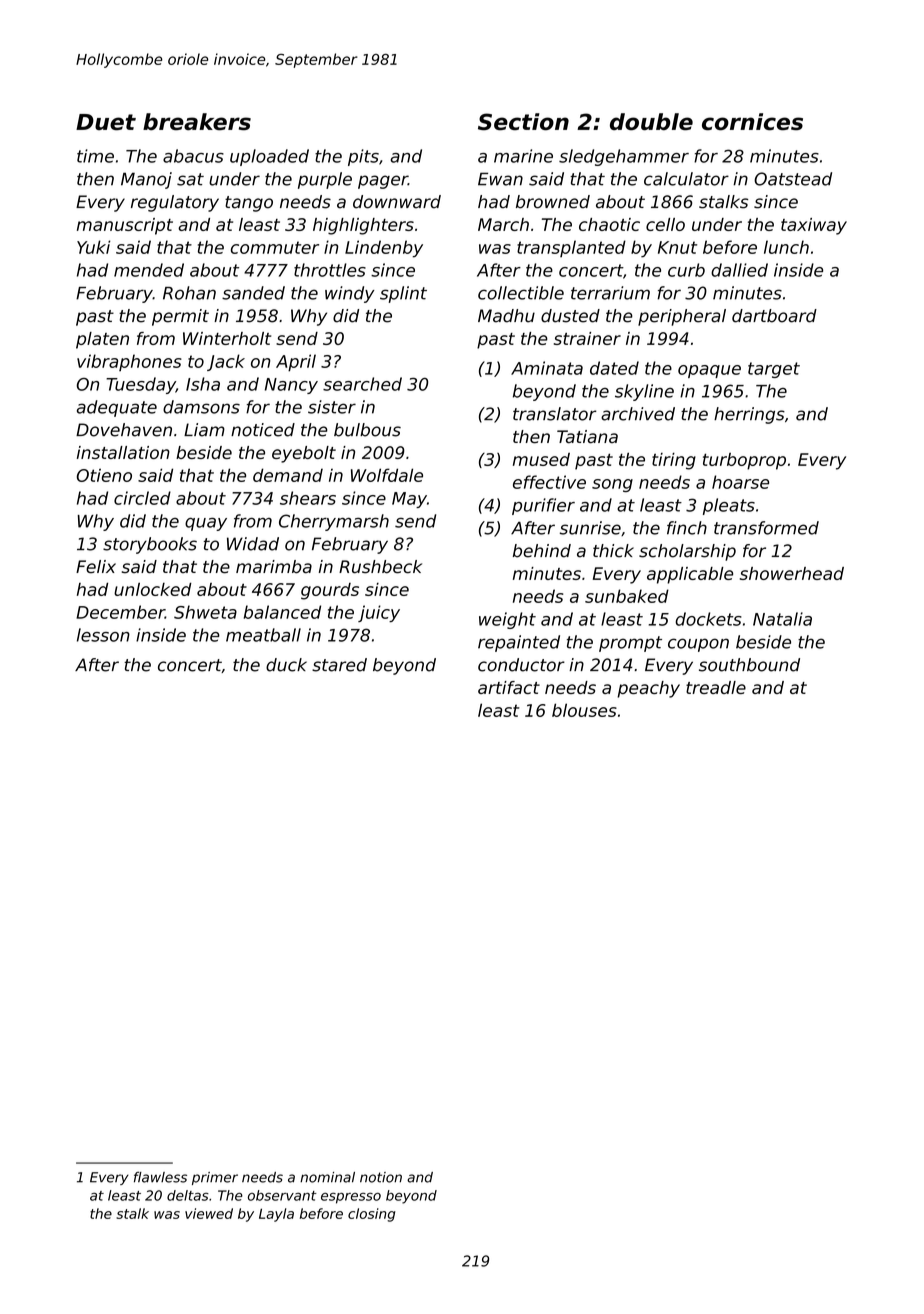 The image size is (924, 1314). What do you see at coordinates (381, 1177) in the screenshot?
I see `notion` at bounding box center [381, 1177].
